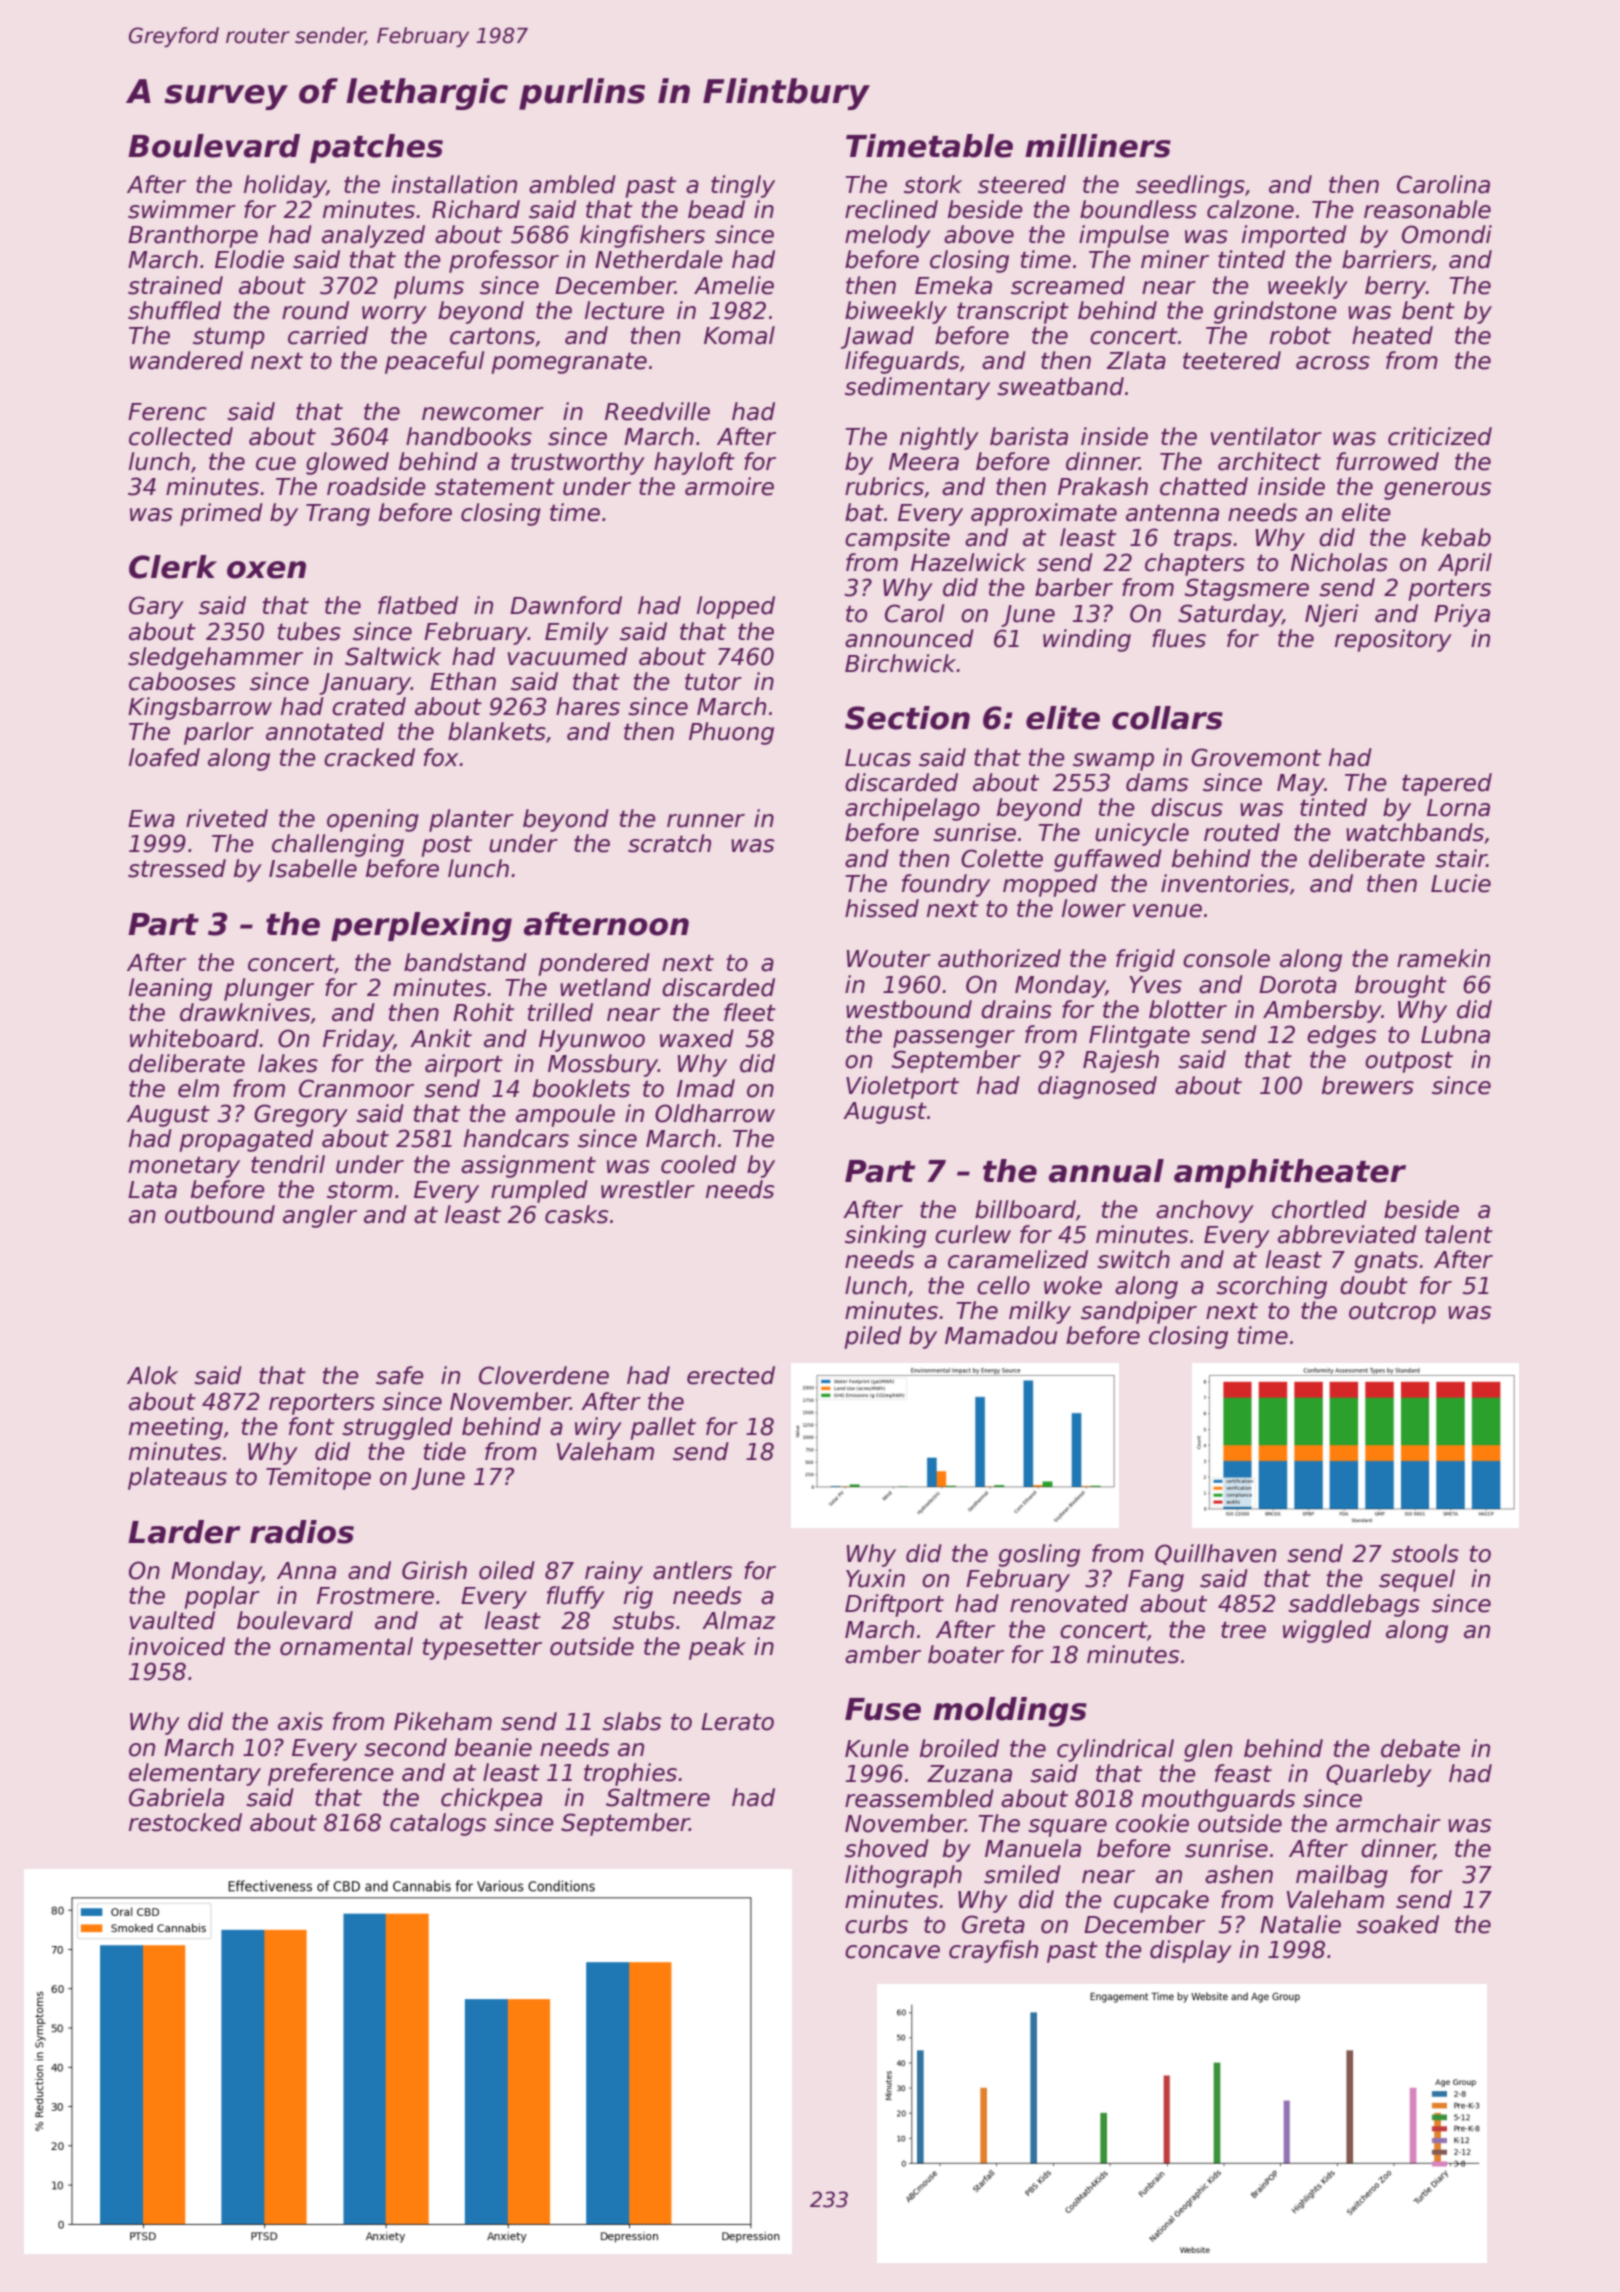 The height and width of the document is (2292, 1620). I want to click on restocked, so click(185, 1822).
